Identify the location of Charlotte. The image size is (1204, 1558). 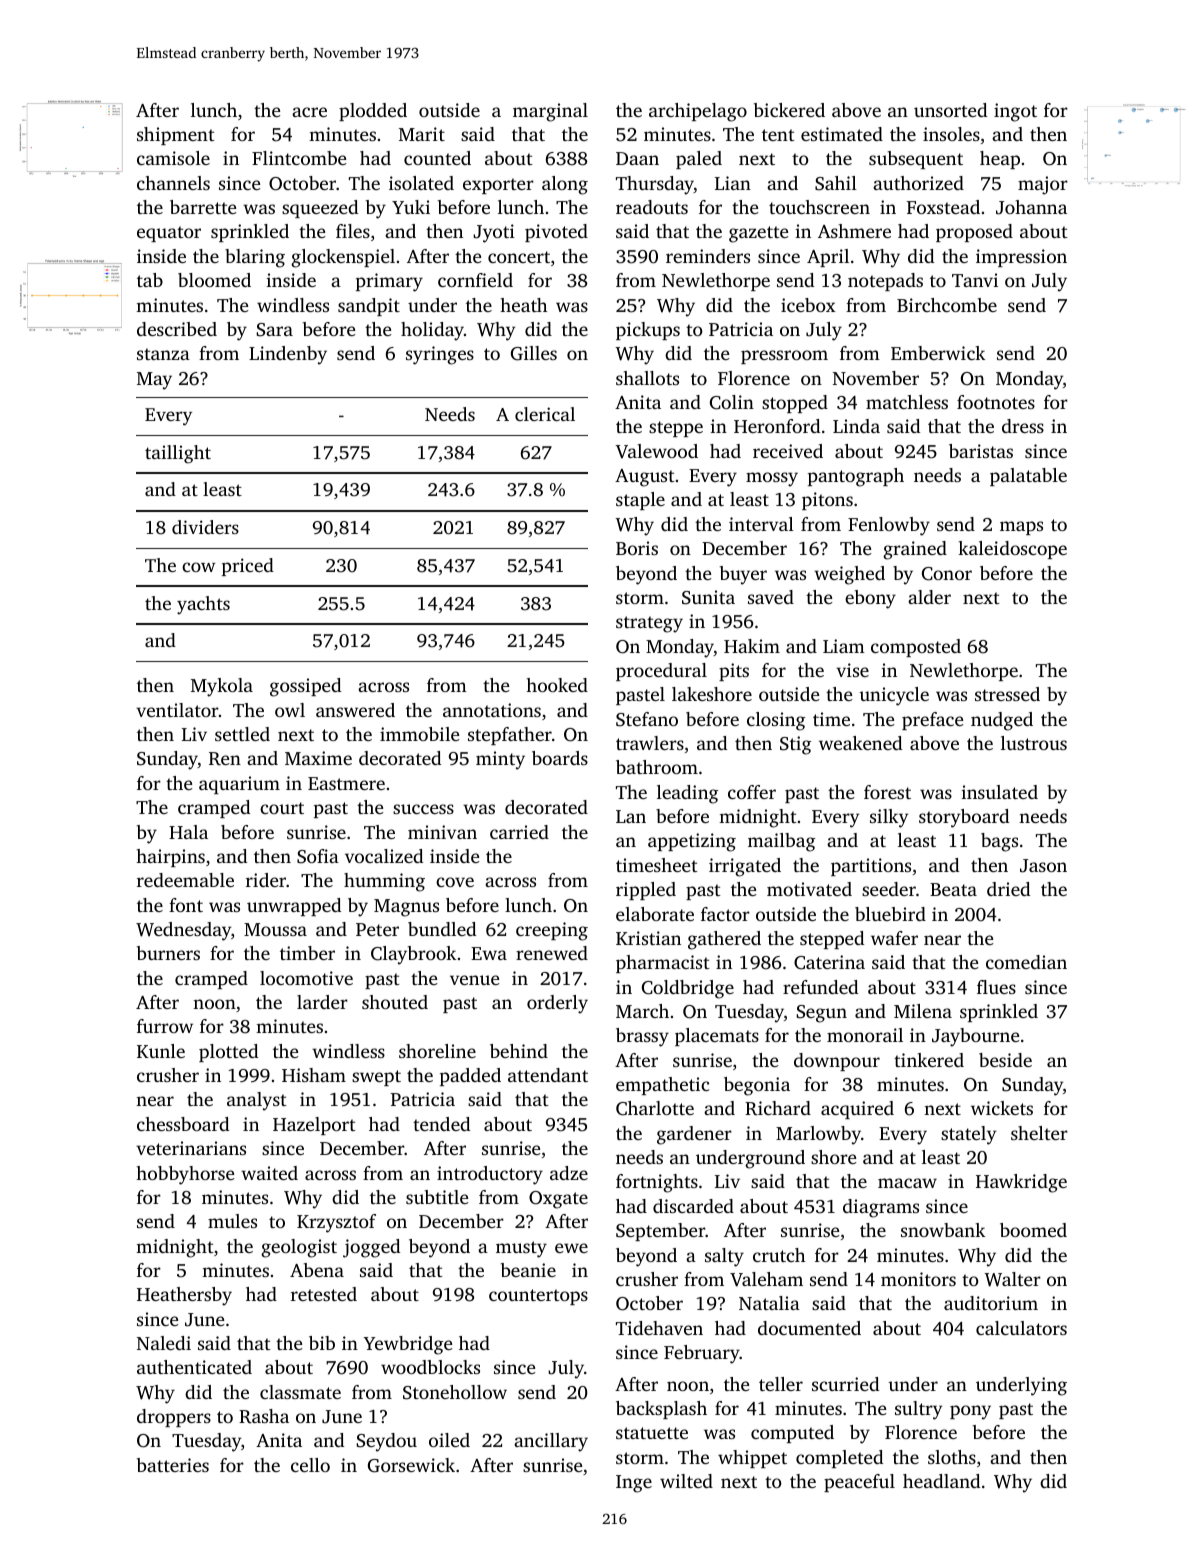
(655, 1108).
